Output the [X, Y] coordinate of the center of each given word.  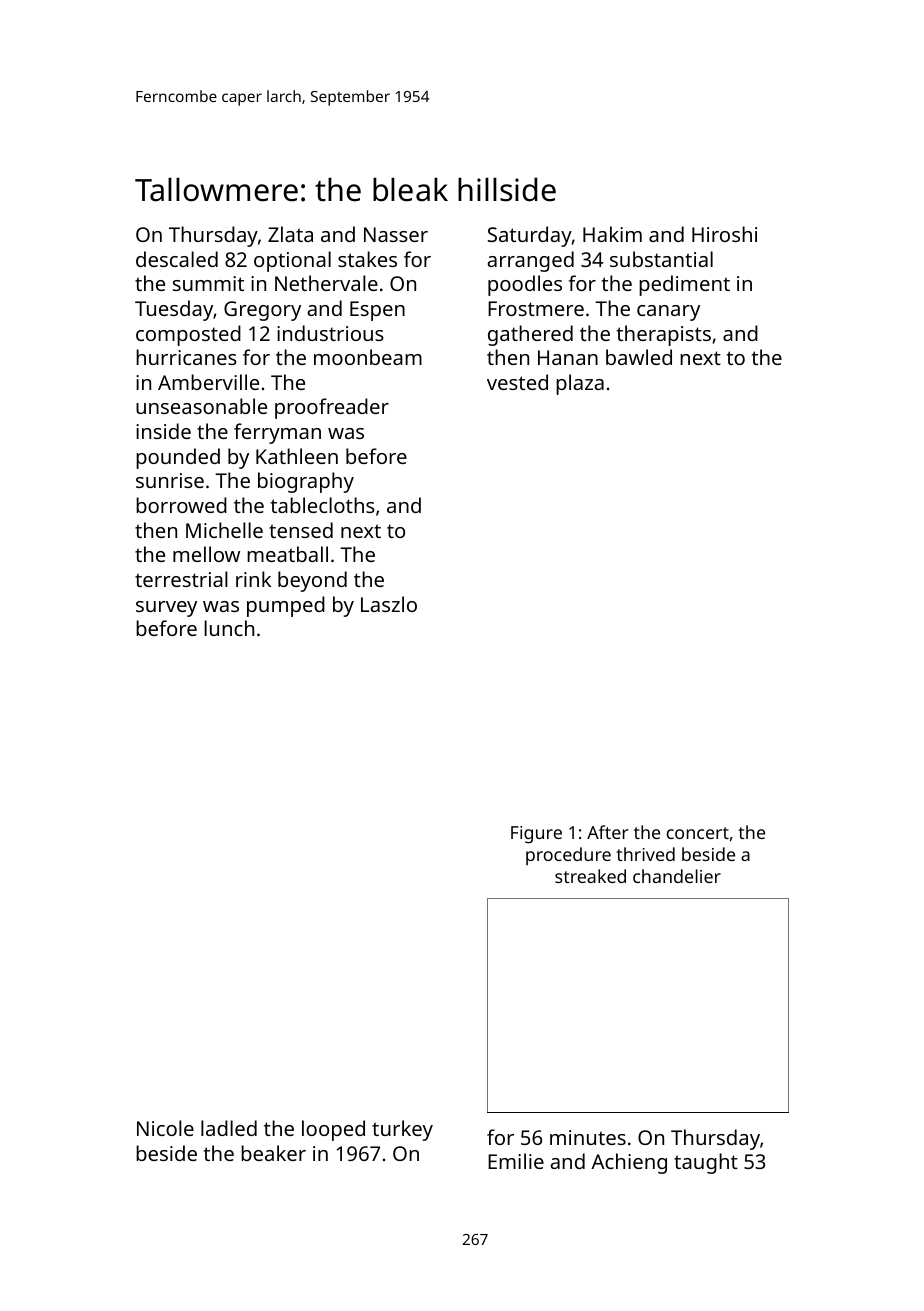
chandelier [677, 876]
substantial [661, 259]
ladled [229, 1128]
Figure [536, 835]
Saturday [530, 236]
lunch [229, 628]
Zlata [290, 234]
